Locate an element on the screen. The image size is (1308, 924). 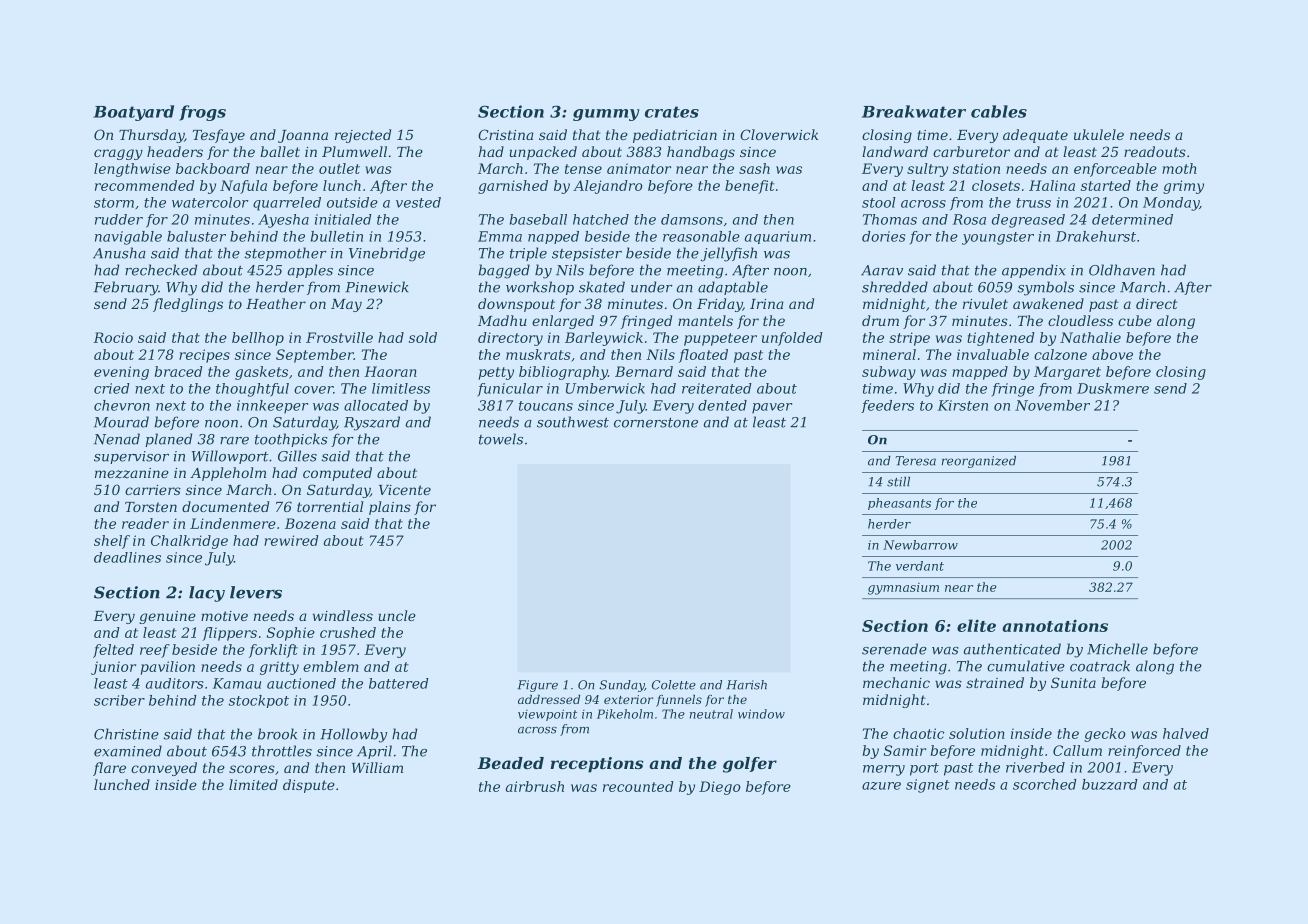
rudder is located at coordinates (119, 219).
